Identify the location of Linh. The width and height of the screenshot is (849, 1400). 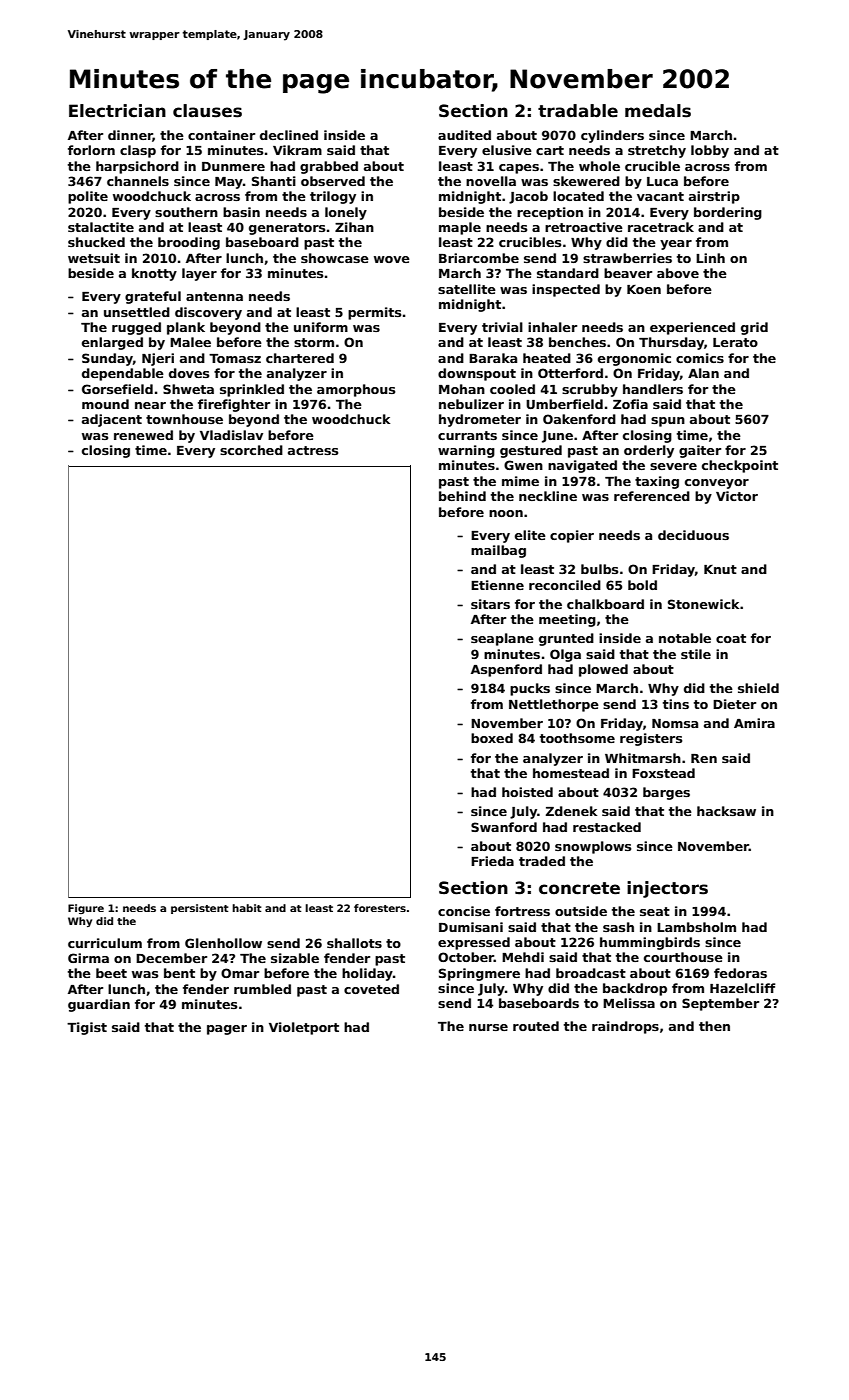
(710, 258).
